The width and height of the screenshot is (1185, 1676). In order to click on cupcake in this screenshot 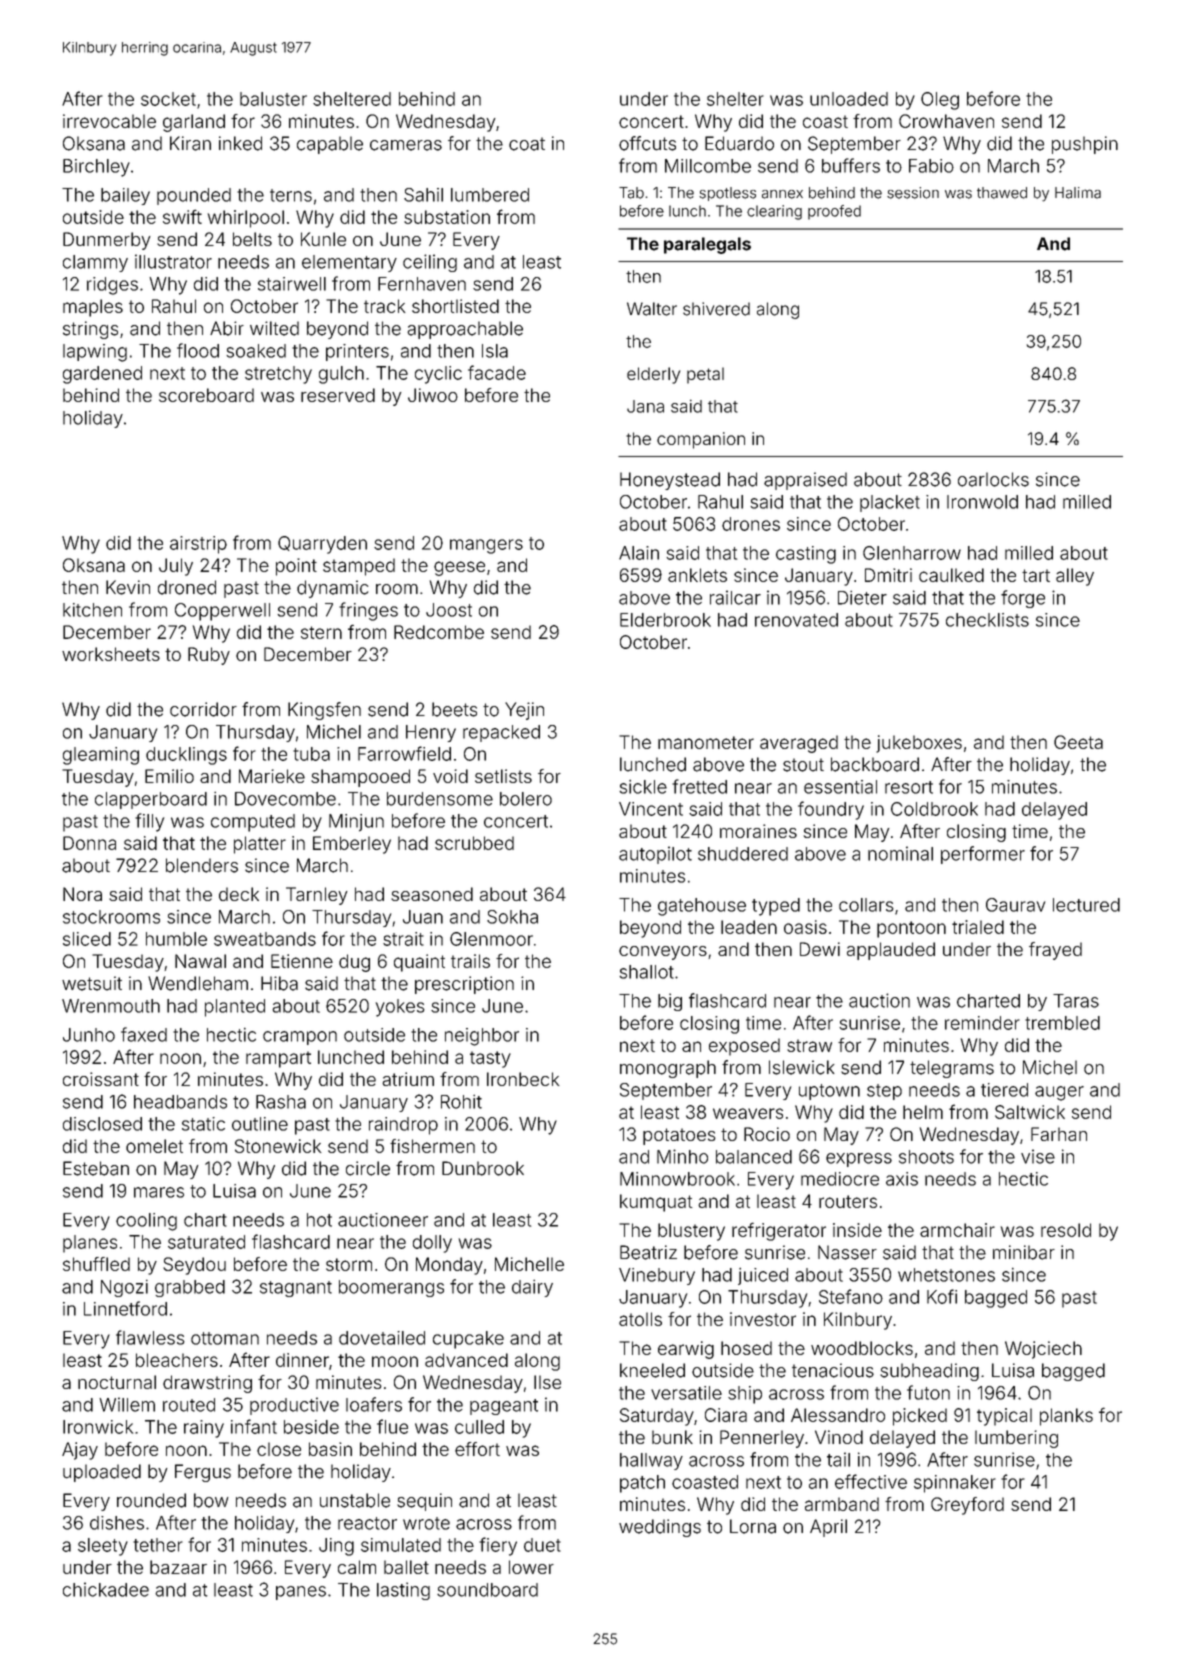, I will do `click(468, 1340)`.
